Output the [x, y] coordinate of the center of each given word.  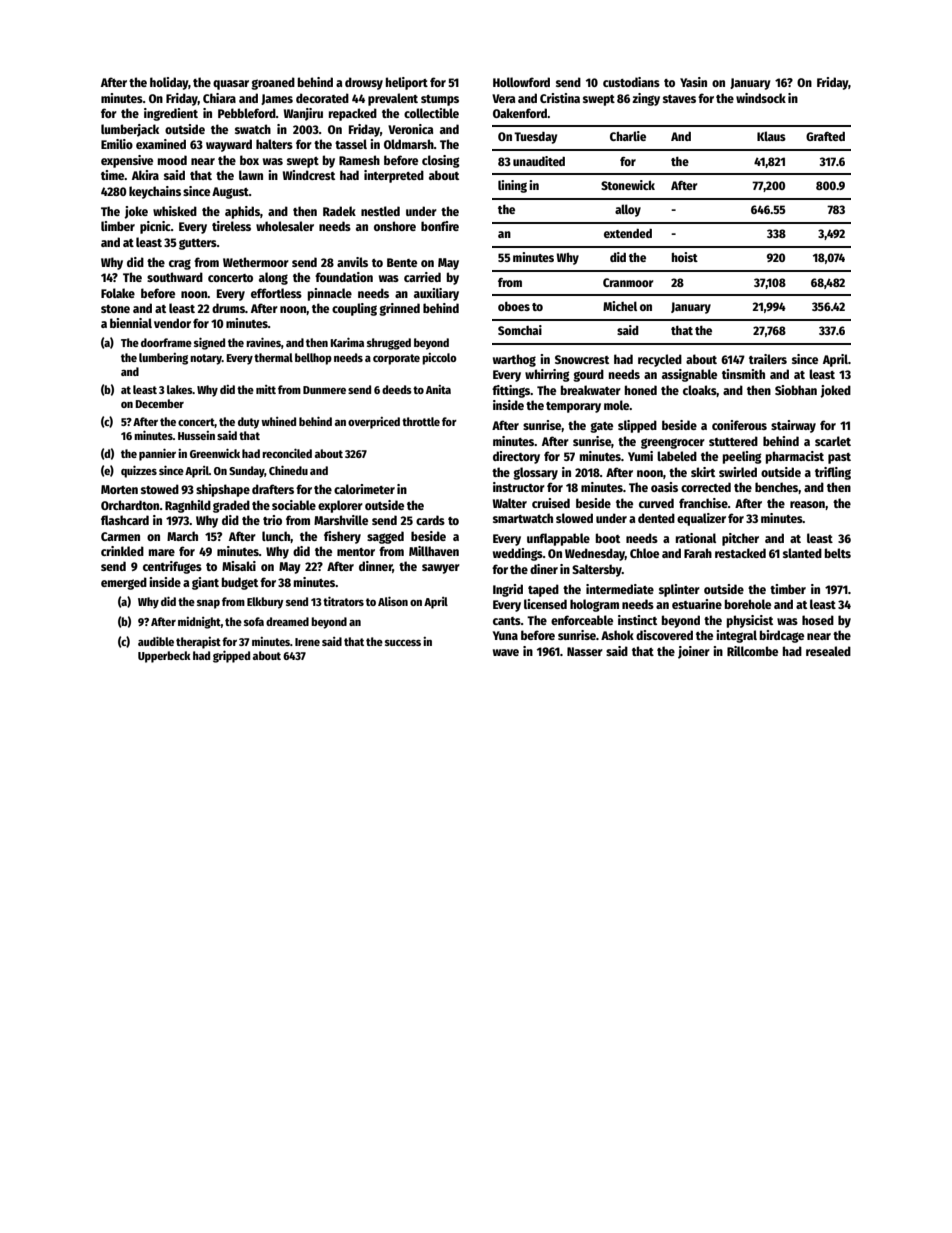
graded [231, 506]
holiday [169, 83]
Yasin [693, 82]
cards [430, 520]
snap [208, 604]
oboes [514, 306]
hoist [685, 257]
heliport [407, 83]
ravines [263, 342]
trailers [768, 359]
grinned [399, 309]
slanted [802, 553]
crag [180, 264]
